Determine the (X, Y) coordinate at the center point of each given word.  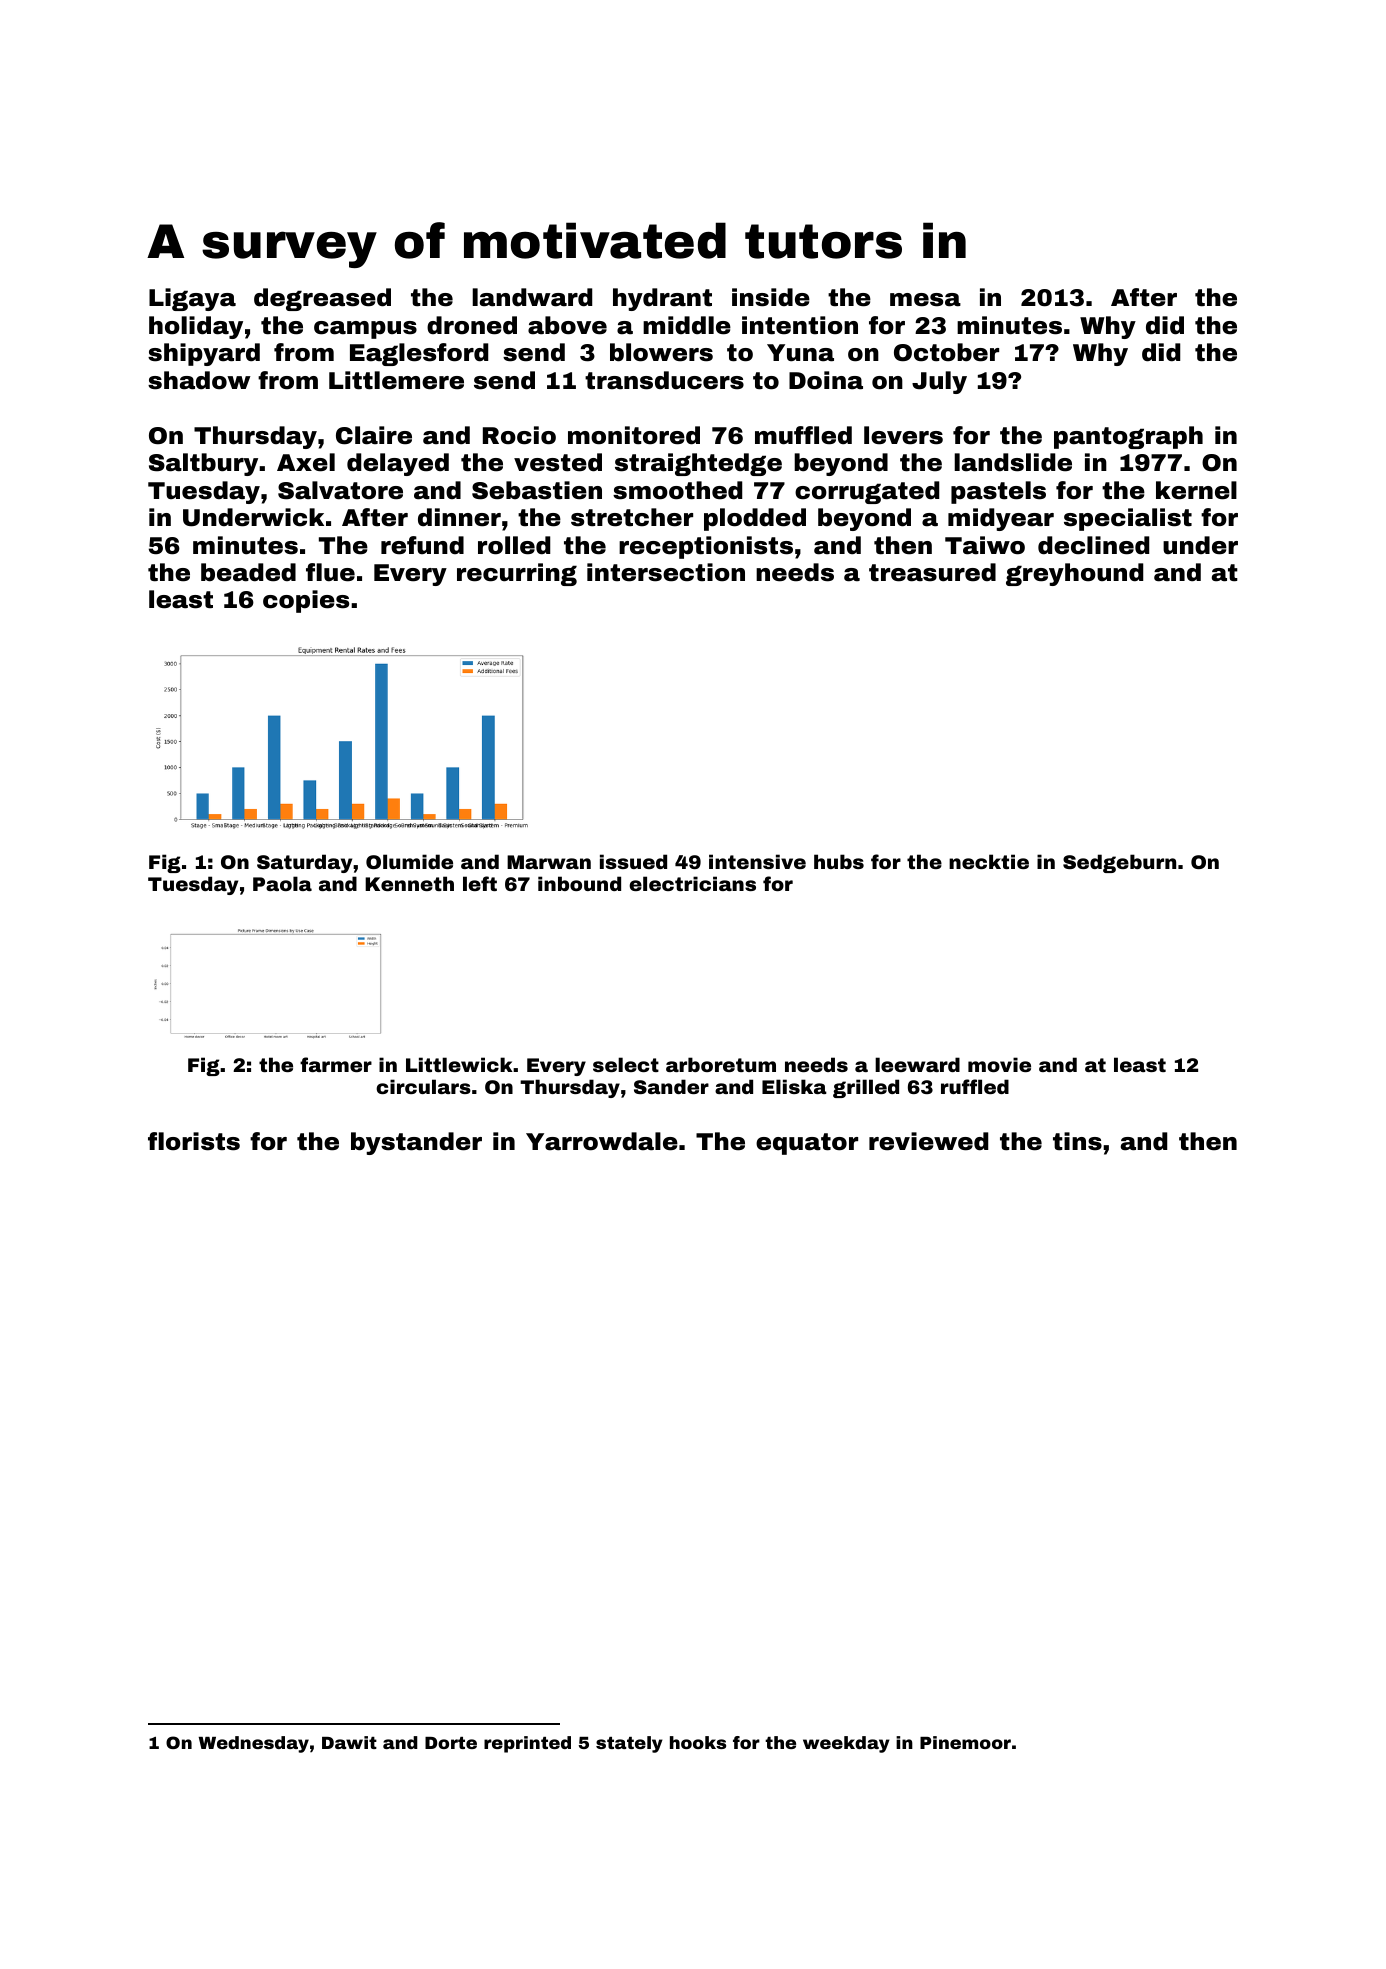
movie (999, 1064)
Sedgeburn (1119, 863)
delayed (398, 464)
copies (306, 601)
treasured (932, 572)
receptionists (706, 547)
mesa (925, 300)
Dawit (349, 1742)
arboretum (721, 1064)
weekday (846, 1744)
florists (194, 1141)
